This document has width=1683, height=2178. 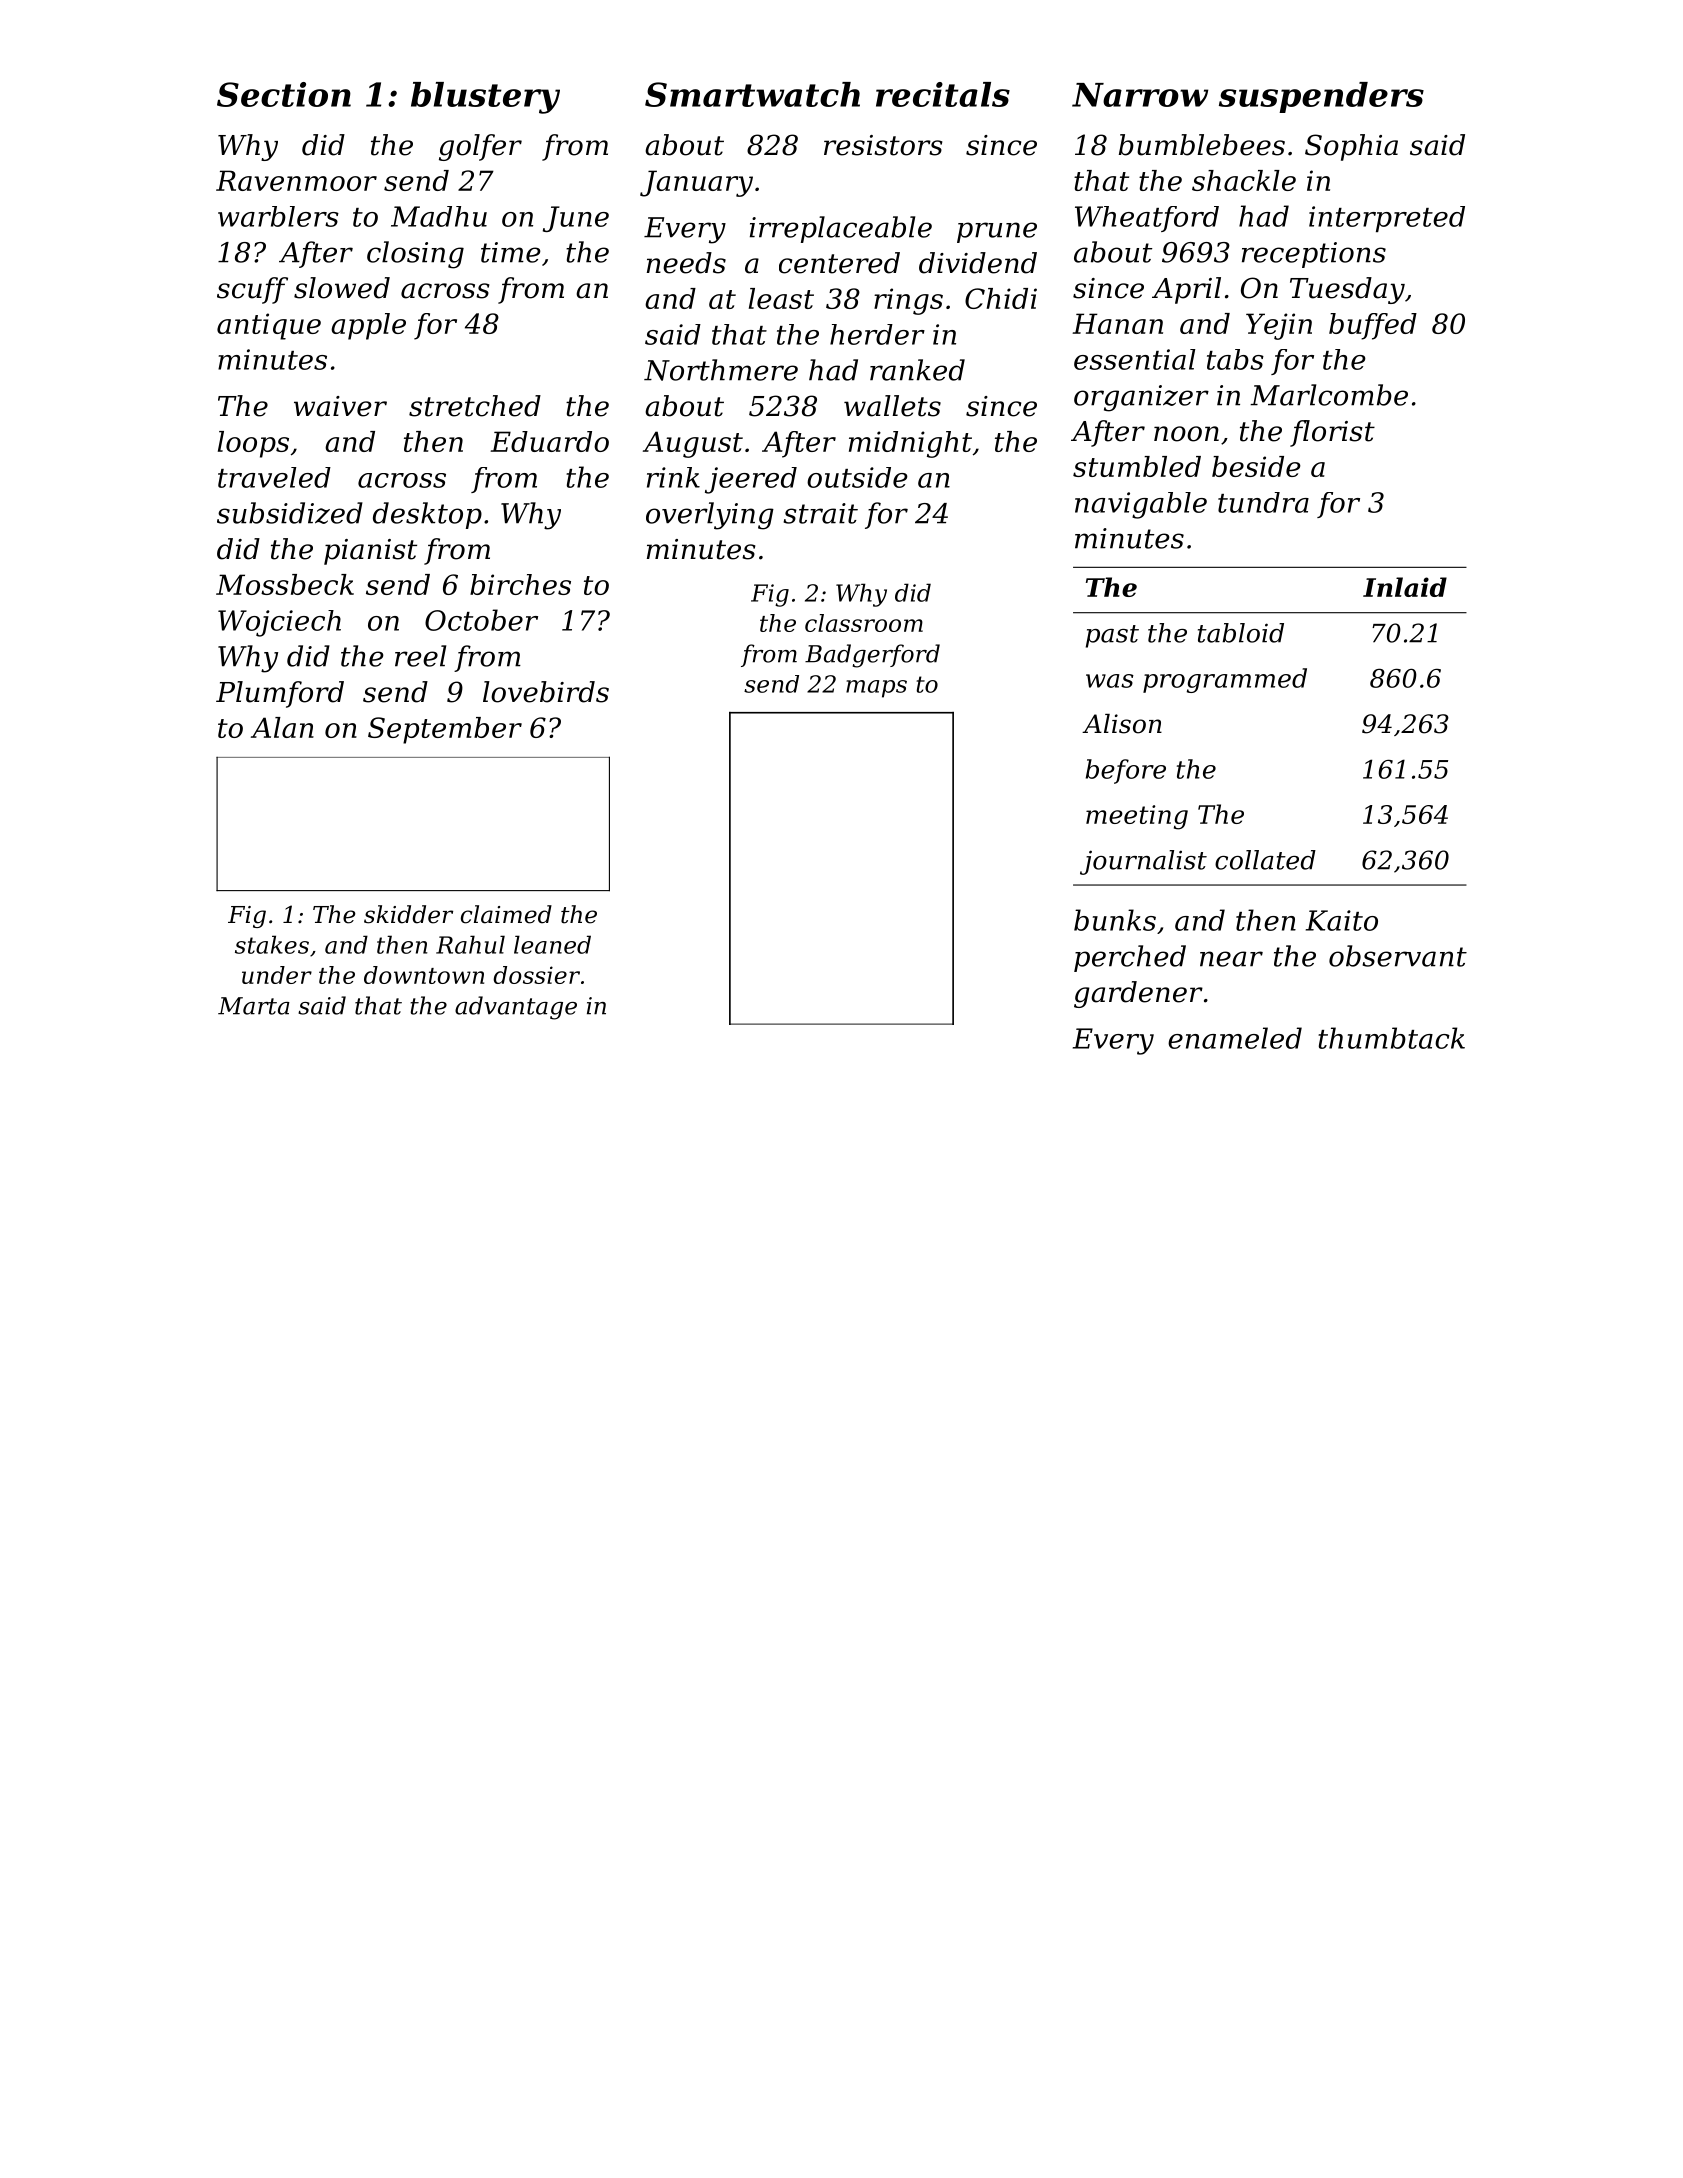 What do you see at coordinates (282, 727) in the document?
I see `Alan` at bounding box center [282, 727].
